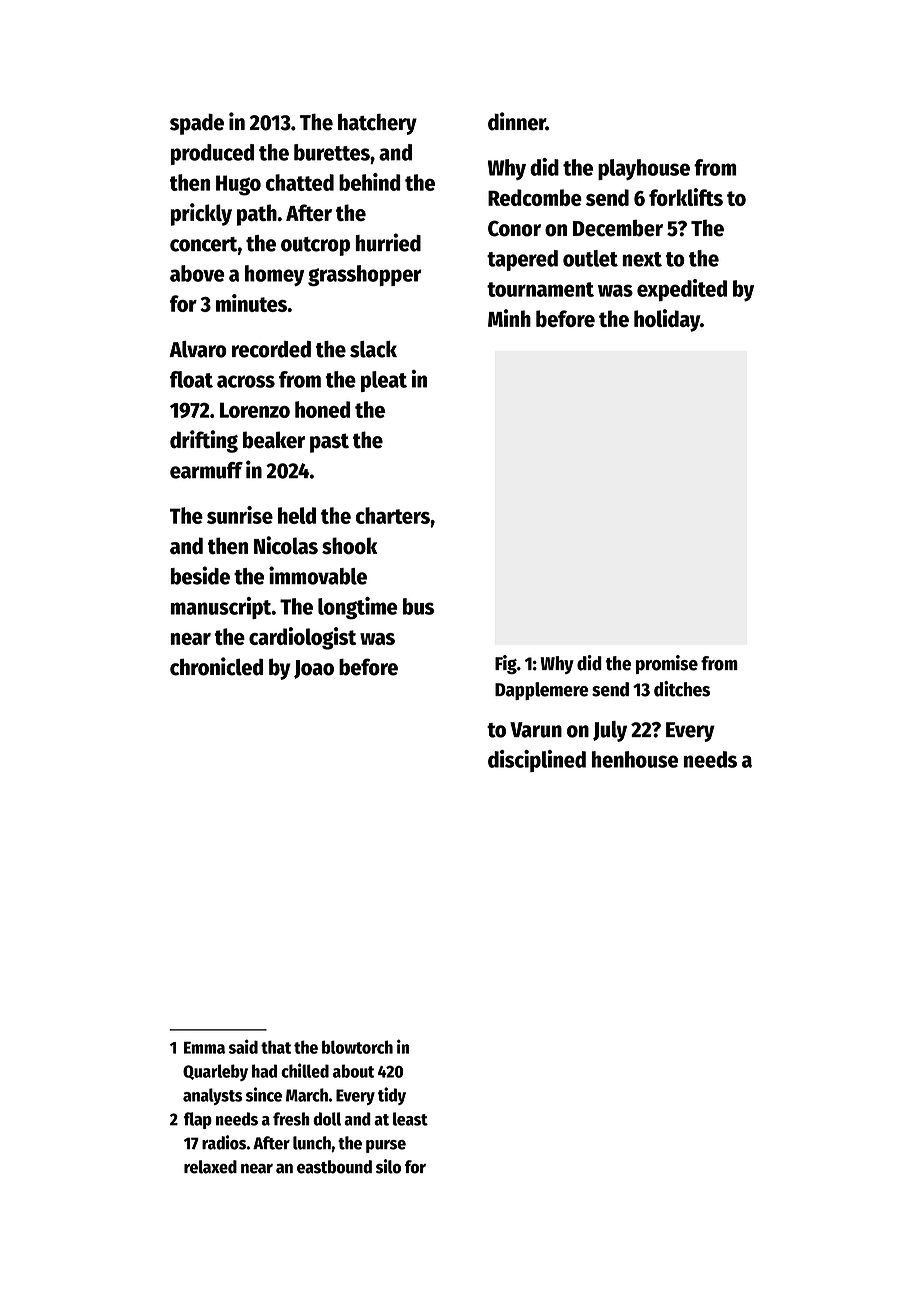 Image resolution: width=924 pixels, height=1311 pixels. What do you see at coordinates (377, 124) in the page?
I see `hatchery` at bounding box center [377, 124].
